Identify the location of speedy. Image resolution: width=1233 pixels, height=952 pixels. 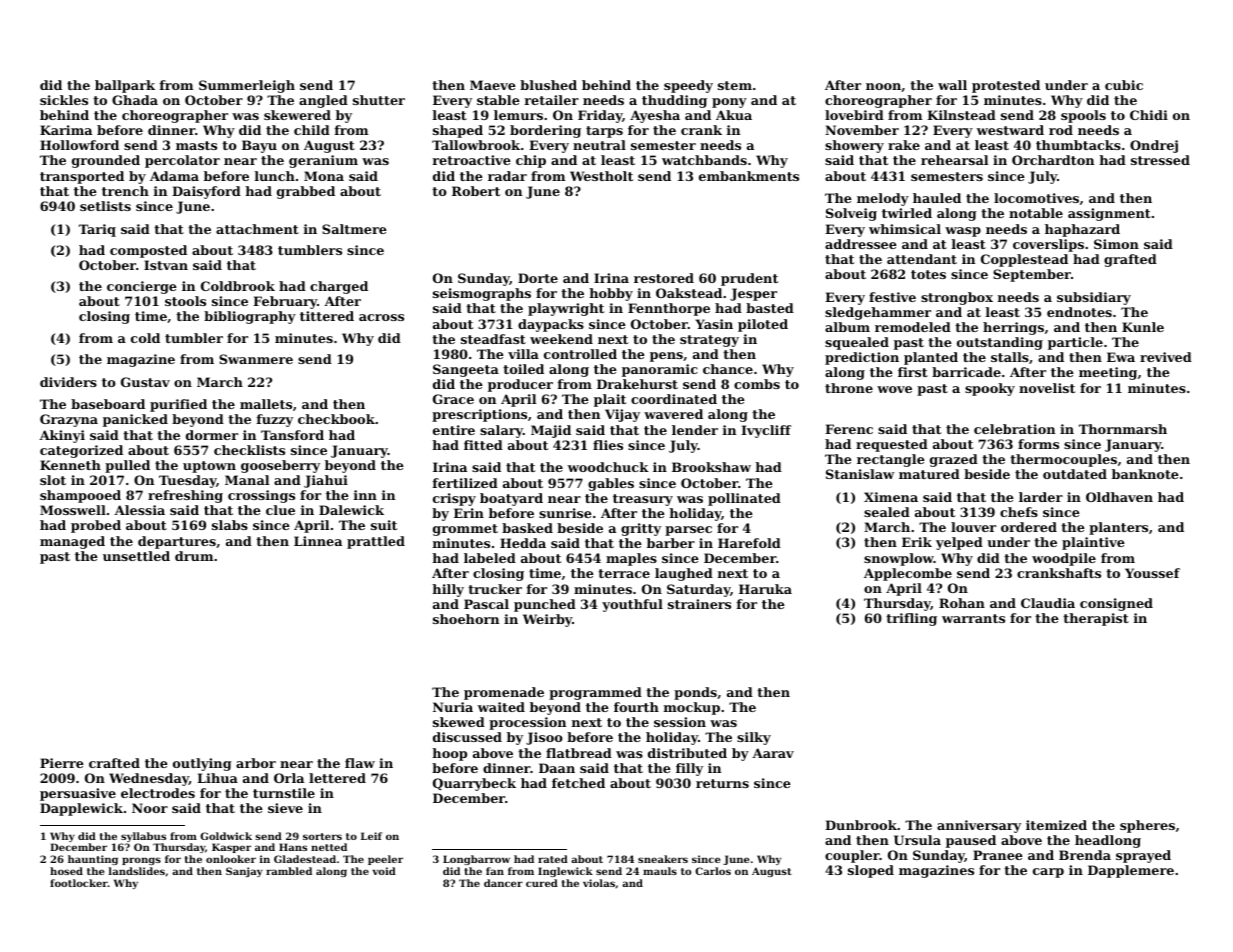
(688, 86).
